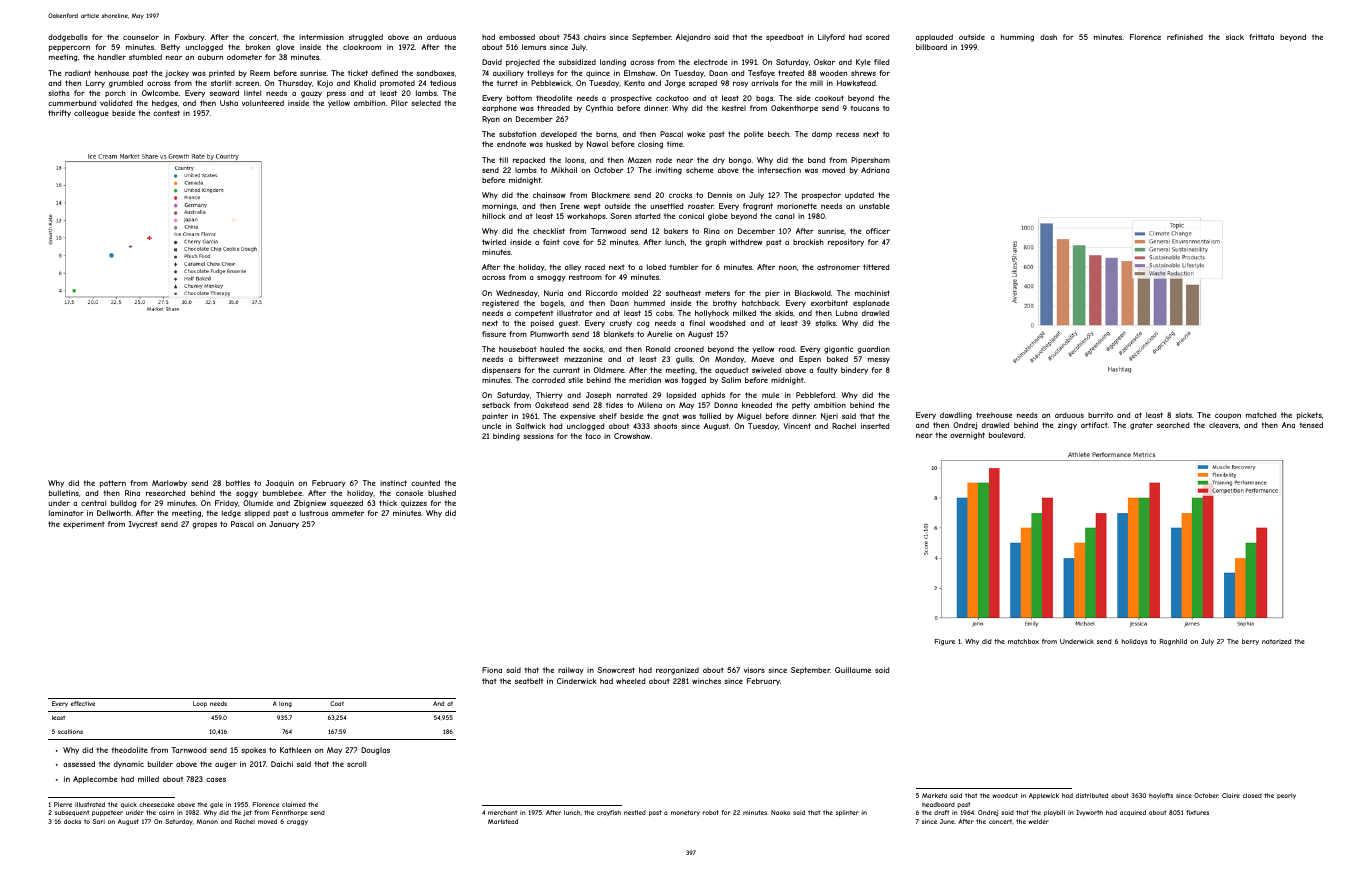 This screenshot has height=887, width=1372. Describe the element at coordinates (83, 703) in the screenshot. I see `effective` at that location.
